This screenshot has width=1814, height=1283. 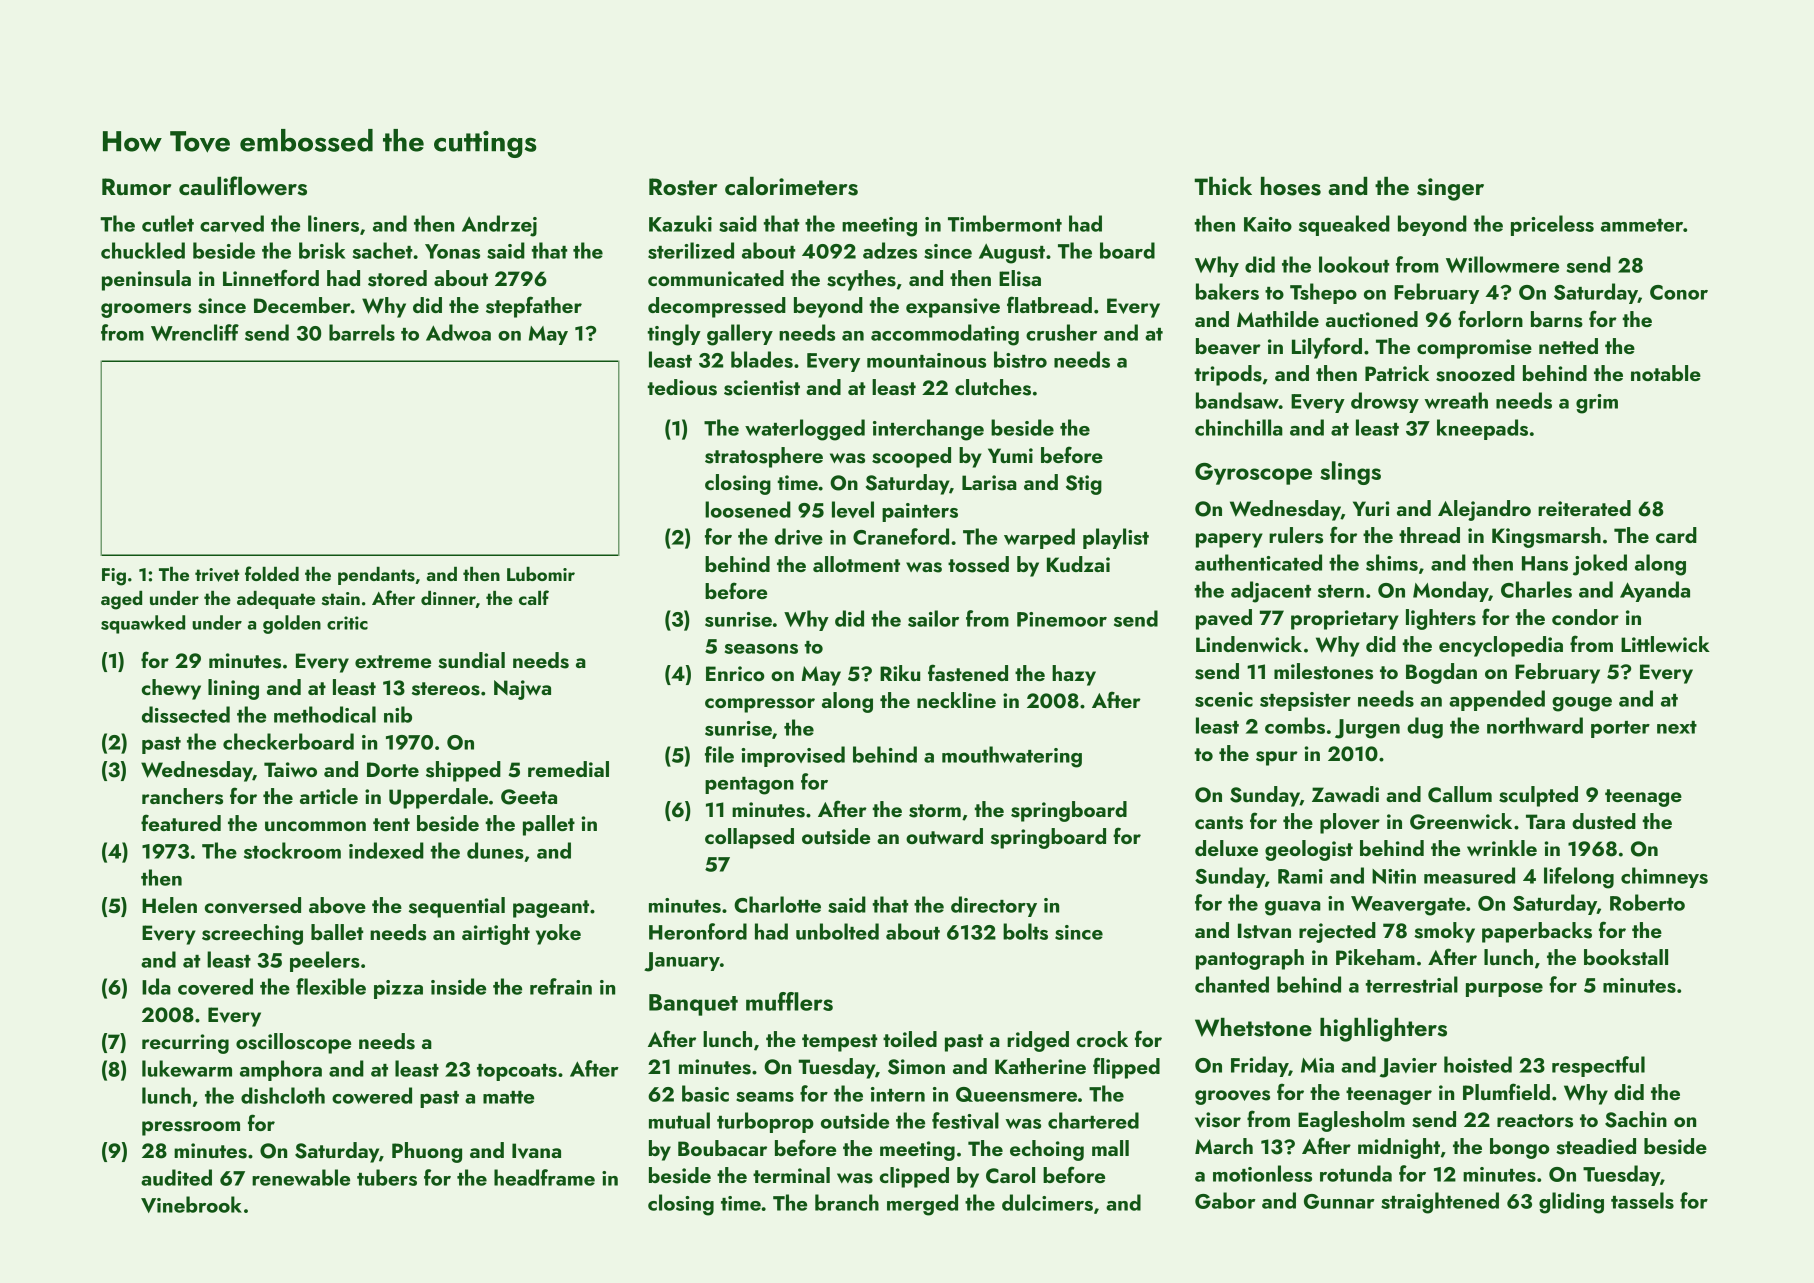 I want to click on Rumor, so click(x=136, y=187).
